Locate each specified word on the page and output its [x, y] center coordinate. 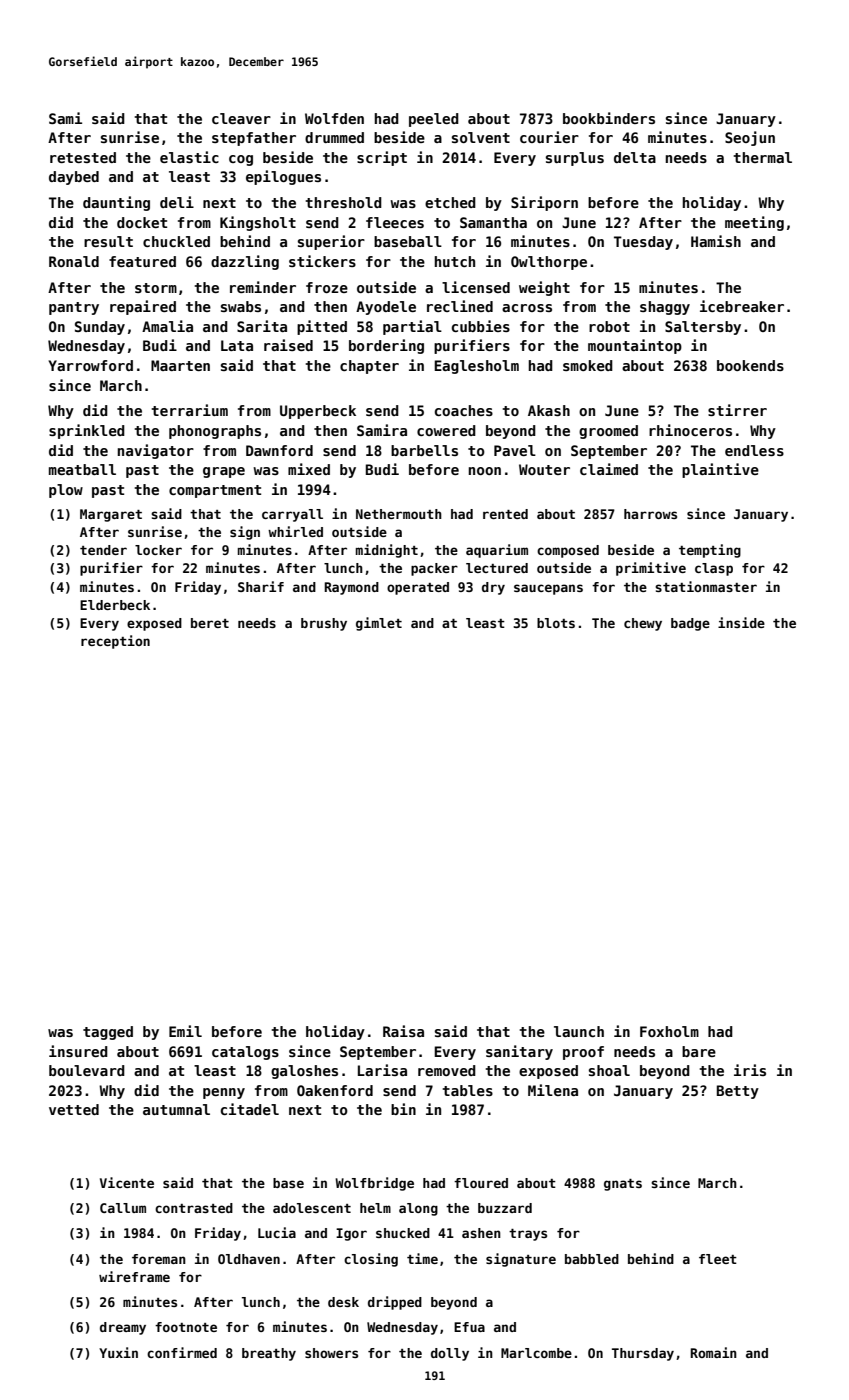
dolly [450, 1354]
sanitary [519, 1052]
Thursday [643, 1354]
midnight [387, 551]
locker [158, 550]
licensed [476, 287]
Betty [738, 1092]
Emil [185, 1031]
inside [741, 622]
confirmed [182, 1352]
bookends [750, 365]
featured [142, 261]
